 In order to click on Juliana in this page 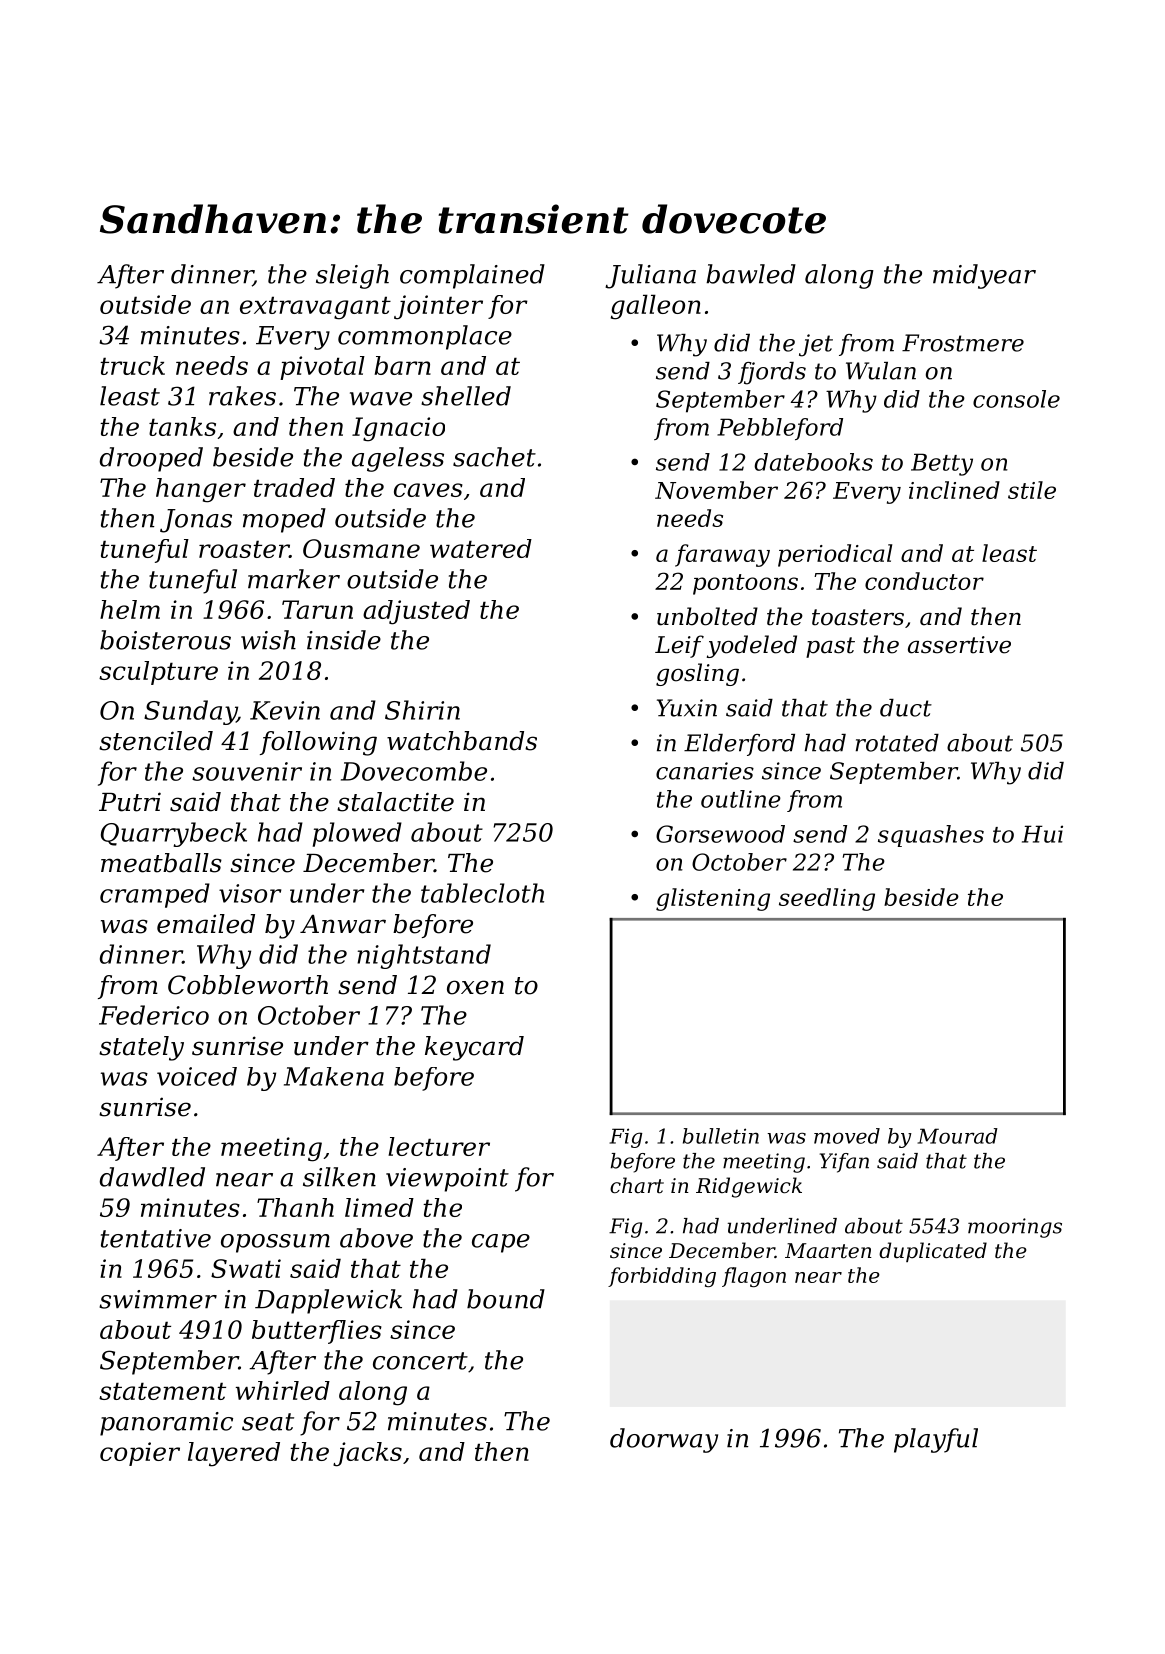, I will do `click(650, 276)`.
